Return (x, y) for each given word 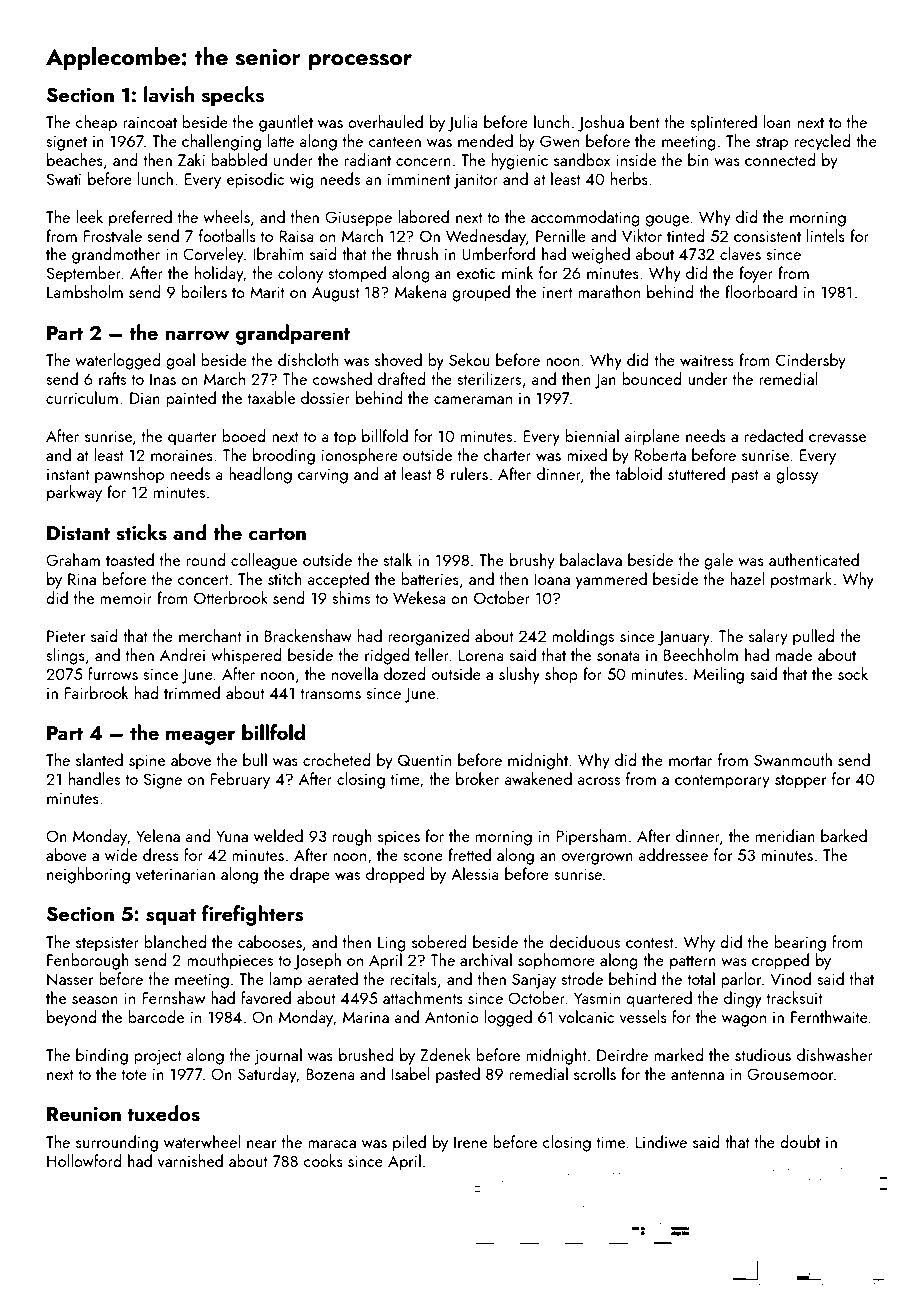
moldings (583, 637)
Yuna (232, 836)
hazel (747, 578)
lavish (169, 94)
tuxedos (163, 1113)
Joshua (601, 123)
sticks (141, 532)
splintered (723, 123)
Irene (470, 1142)
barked (844, 835)
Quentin (424, 760)
